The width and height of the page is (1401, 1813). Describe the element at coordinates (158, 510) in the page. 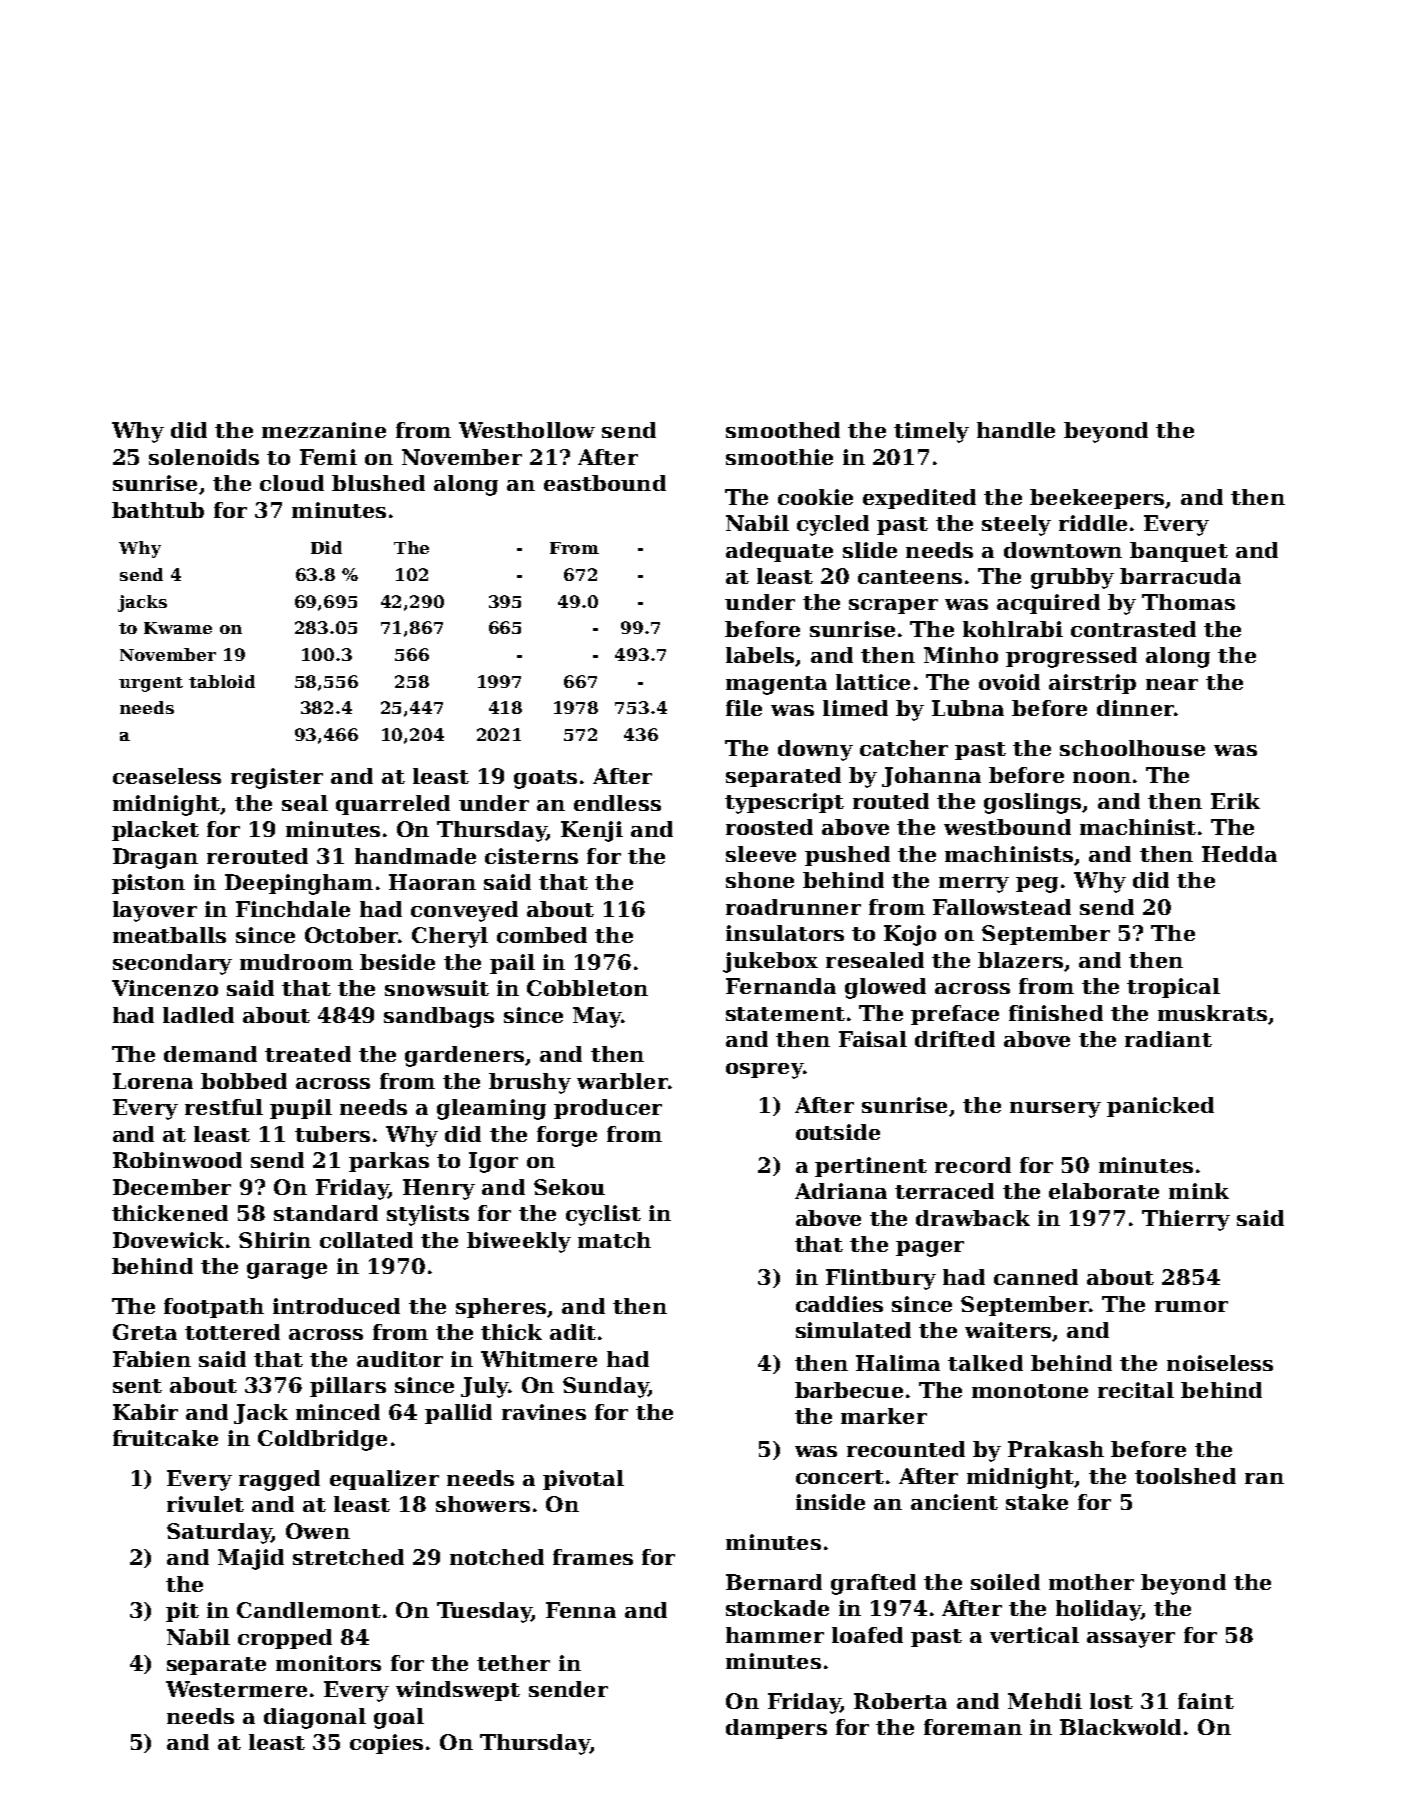

I see `bathtub` at that location.
